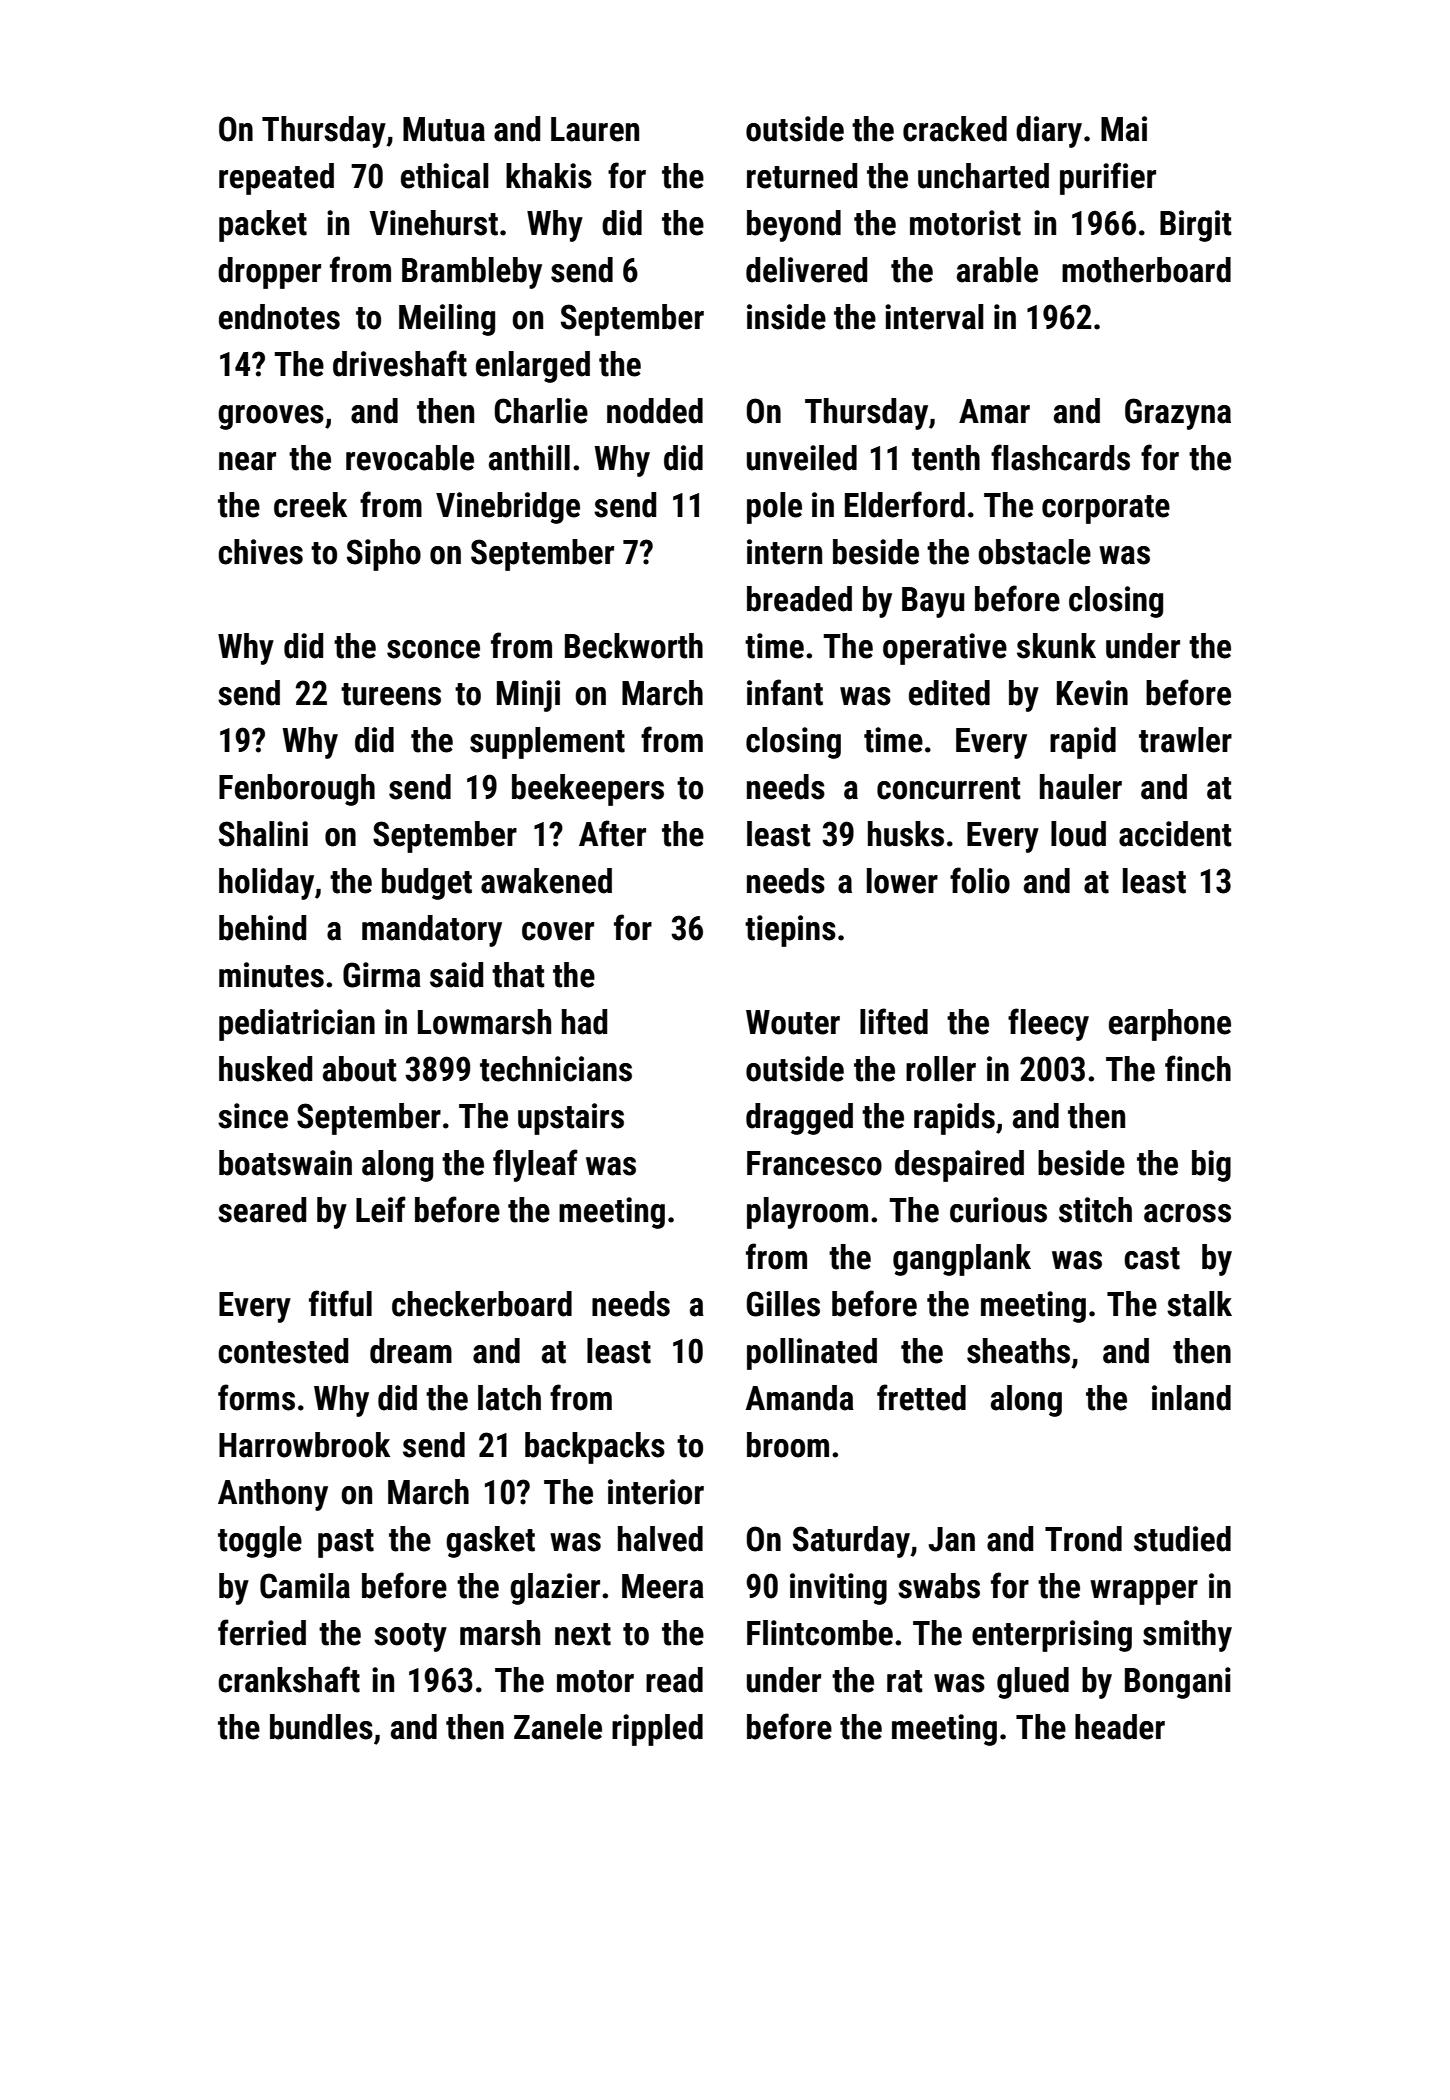 The width and height of the image is (1450, 2100). What do you see at coordinates (595, 1448) in the image?
I see `backpacks` at bounding box center [595, 1448].
